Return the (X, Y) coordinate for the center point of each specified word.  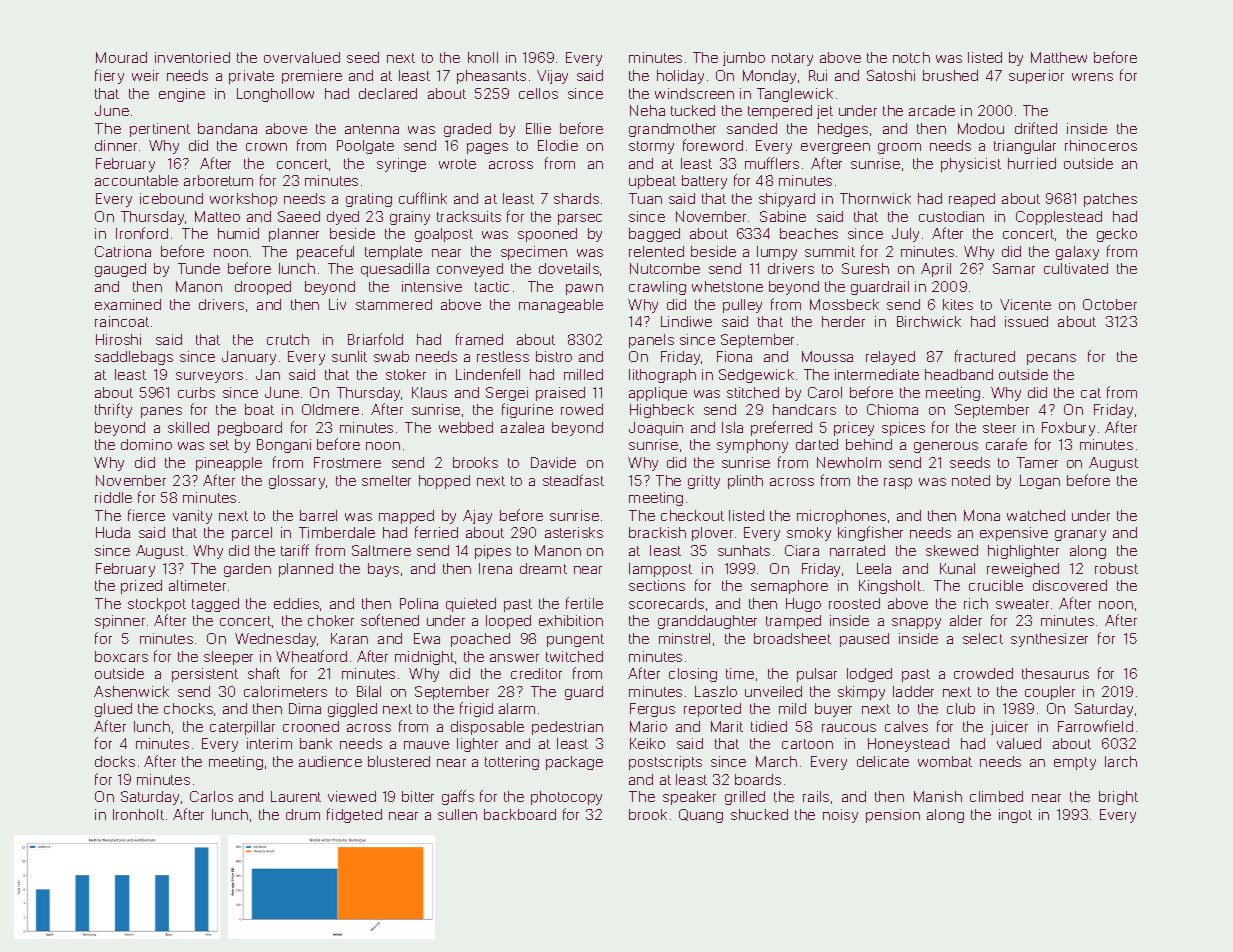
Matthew (1059, 57)
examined (128, 304)
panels (651, 341)
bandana (227, 128)
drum (303, 814)
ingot (1015, 816)
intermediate (877, 374)
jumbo (744, 59)
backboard (520, 814)
